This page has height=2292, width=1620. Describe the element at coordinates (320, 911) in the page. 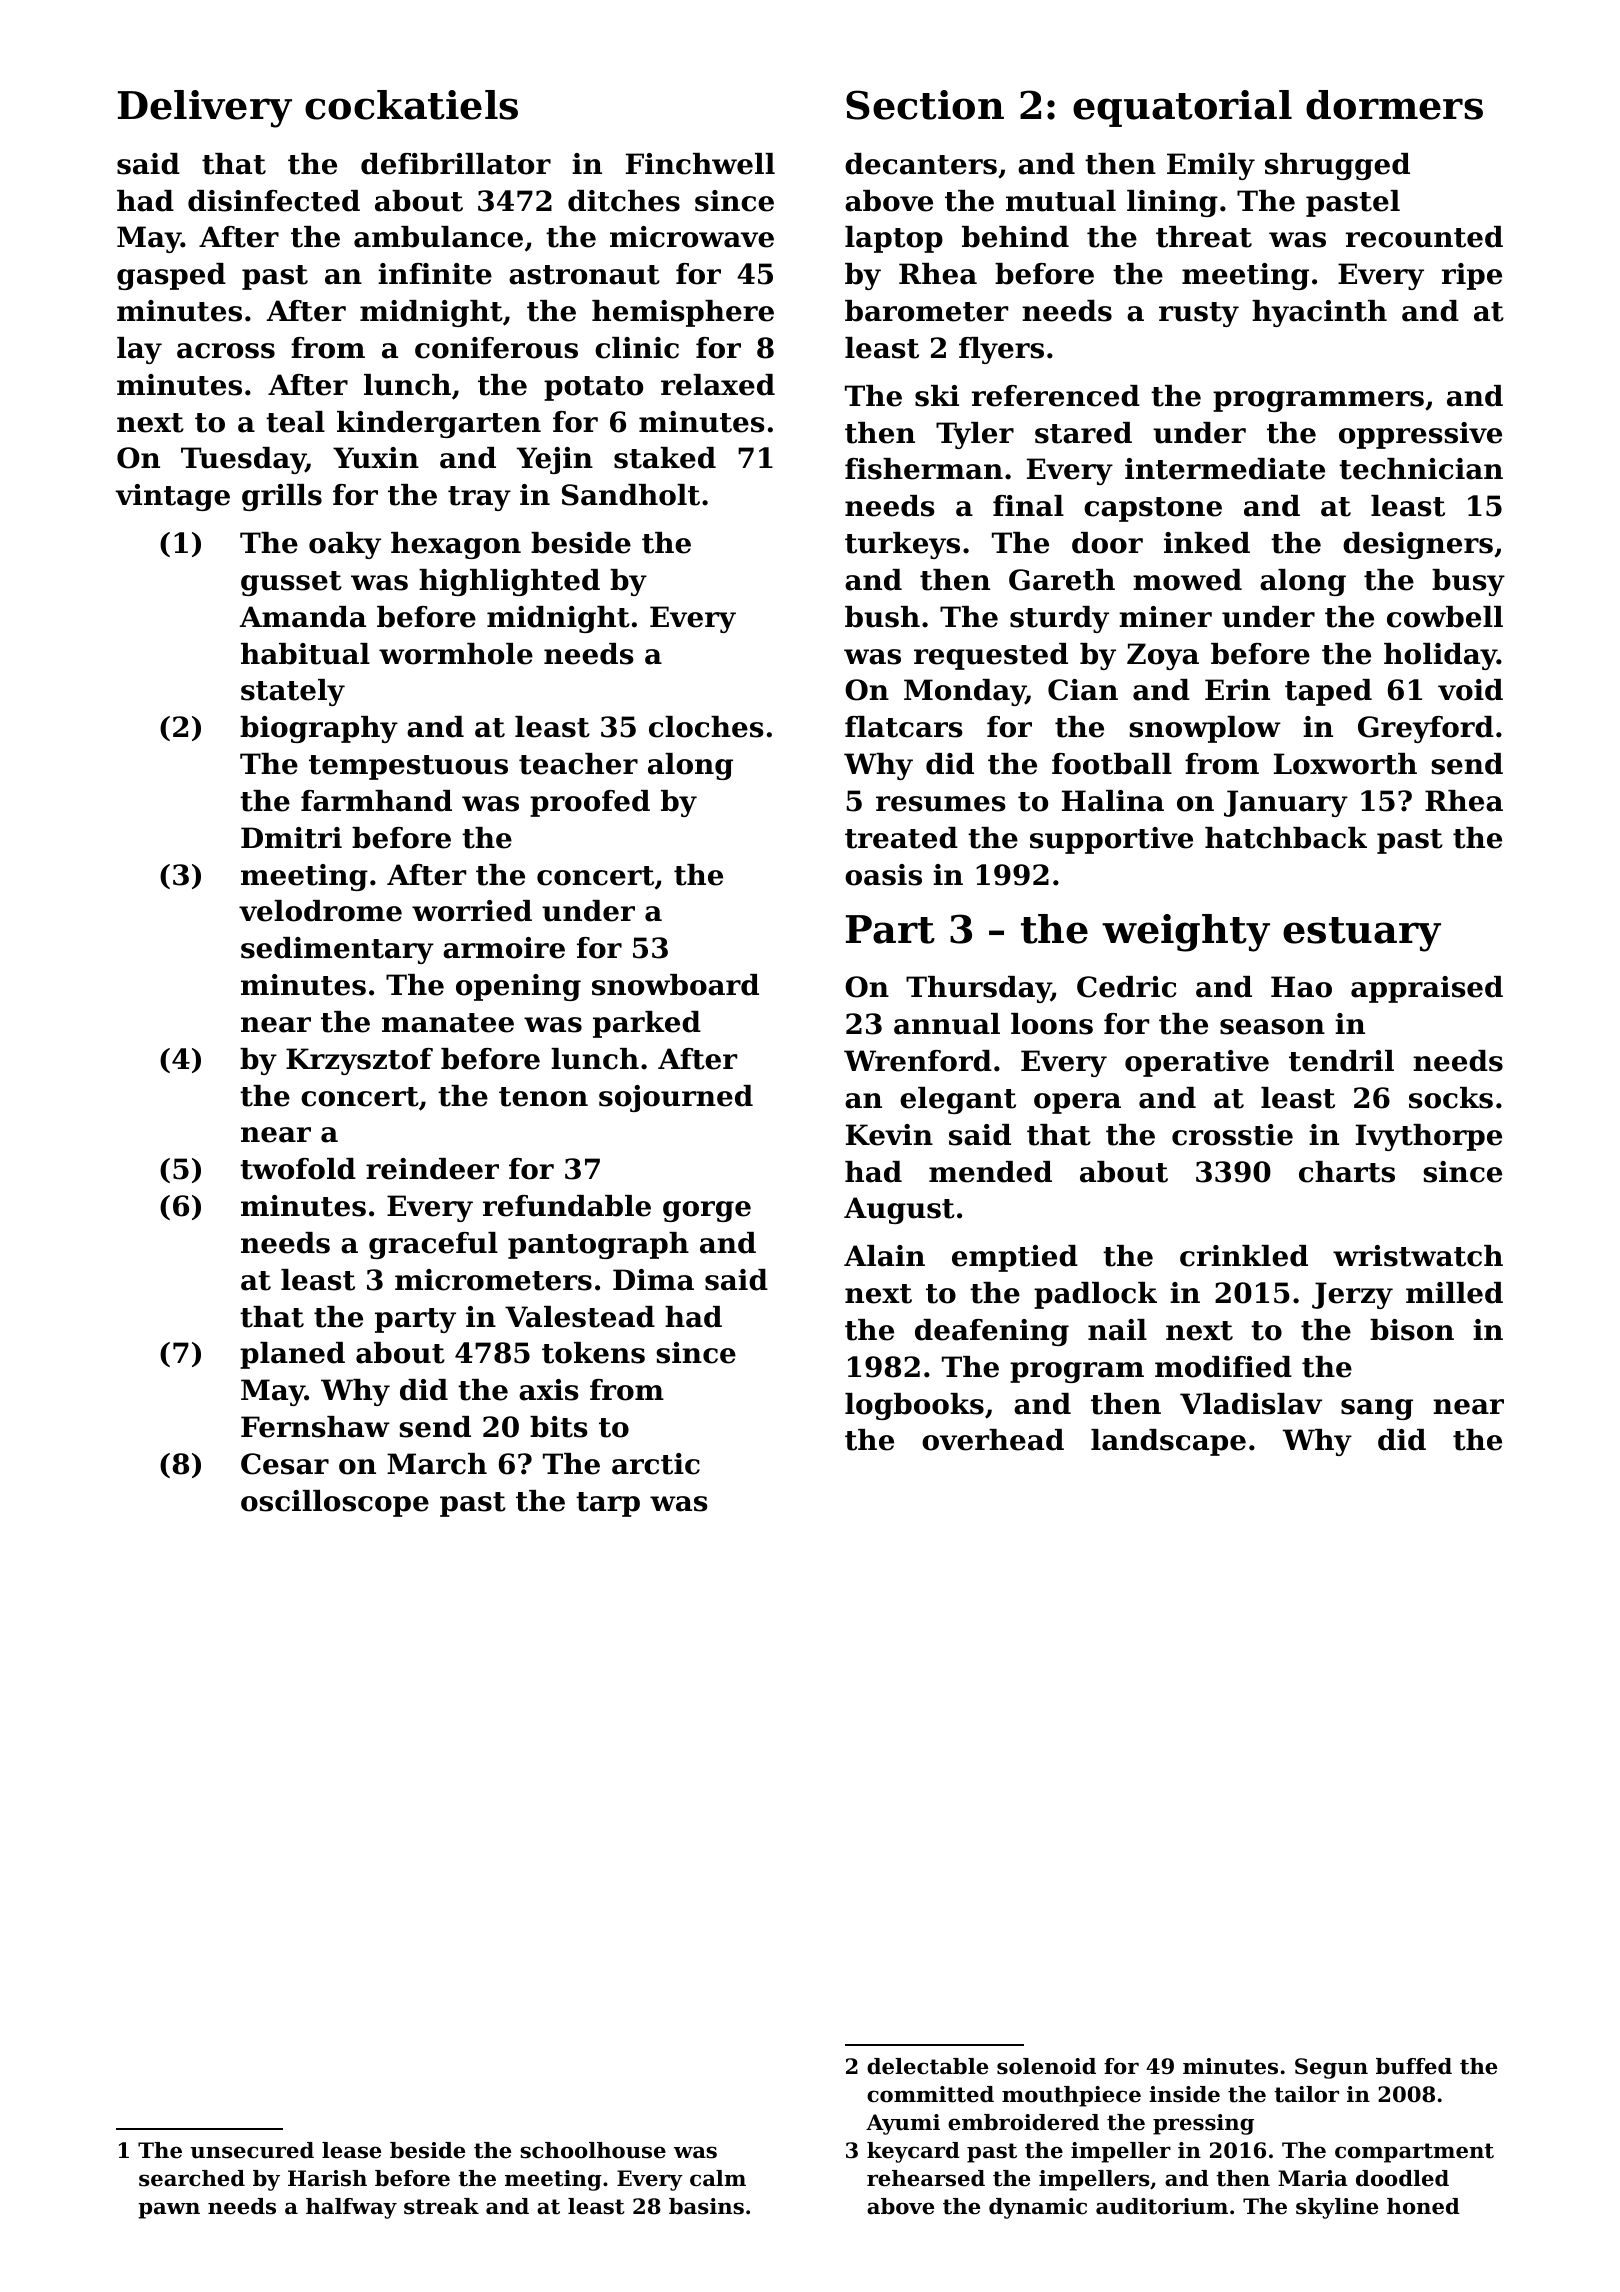

I see `velodrome` at that location.
